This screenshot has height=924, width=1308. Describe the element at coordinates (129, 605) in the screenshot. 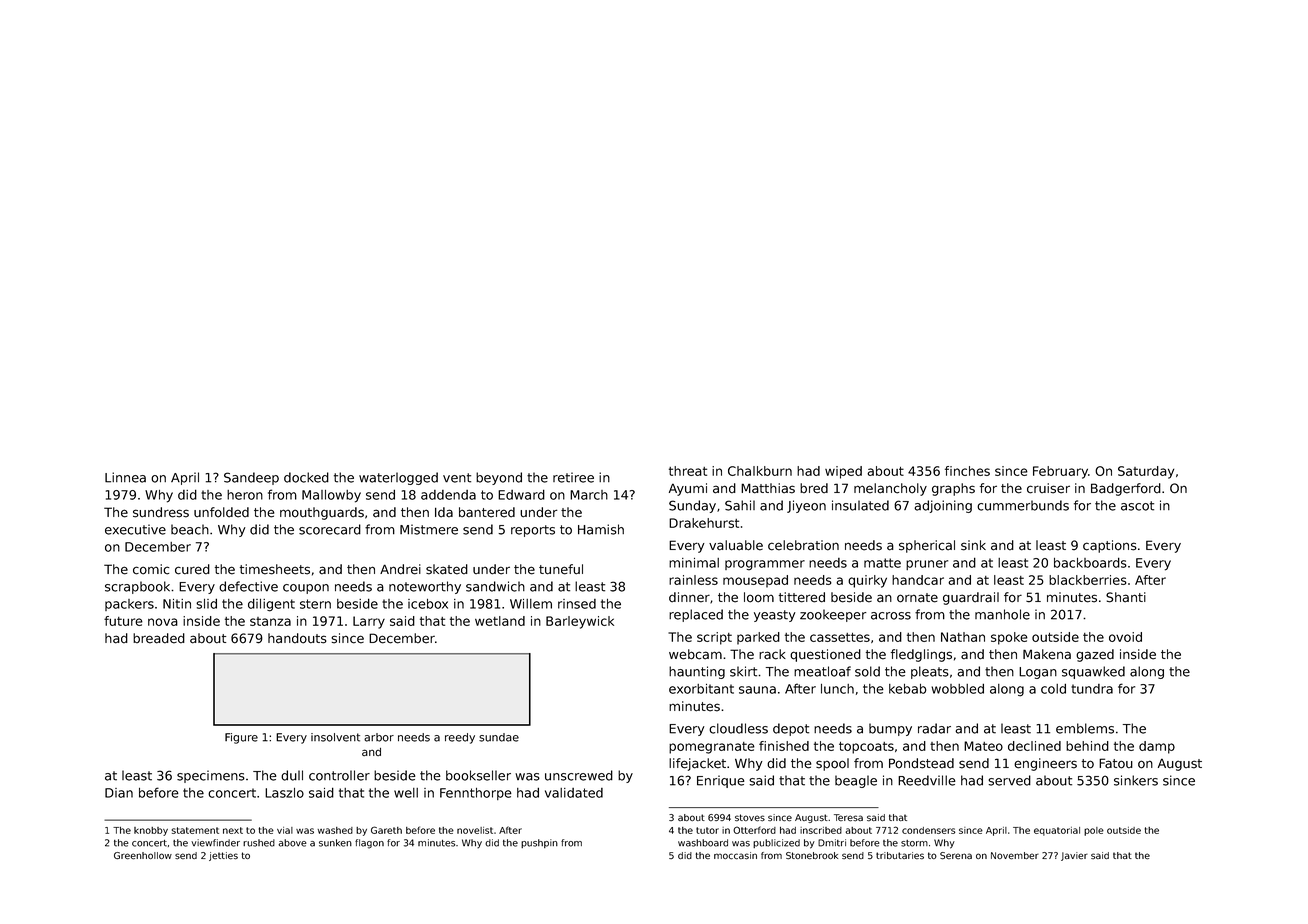

I see `packers` at that location.
